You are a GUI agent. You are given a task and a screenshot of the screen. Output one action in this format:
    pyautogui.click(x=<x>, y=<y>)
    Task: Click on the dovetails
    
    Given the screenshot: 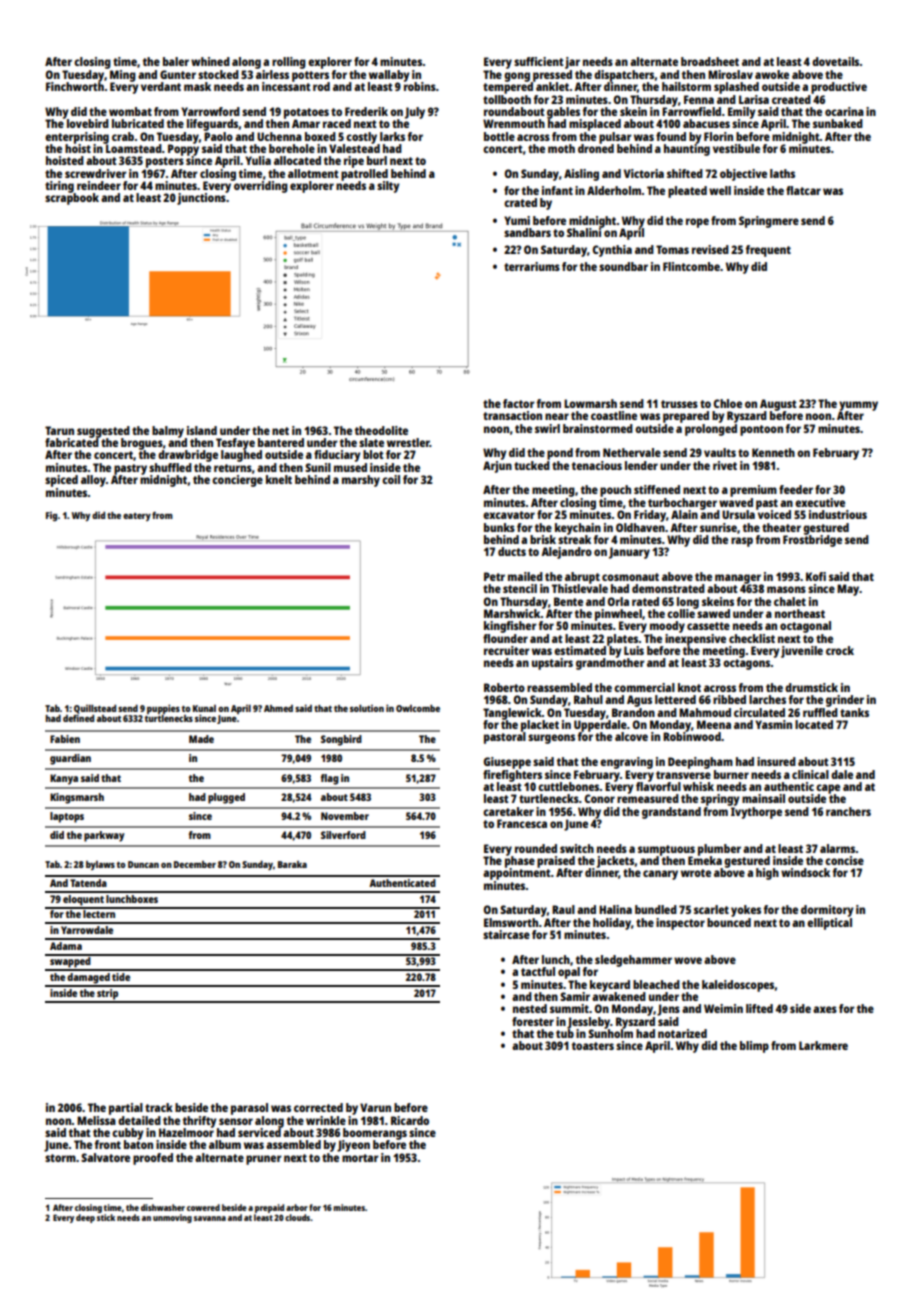 What is the action you would take?
    pyautogui.click(x=836, y=61)
